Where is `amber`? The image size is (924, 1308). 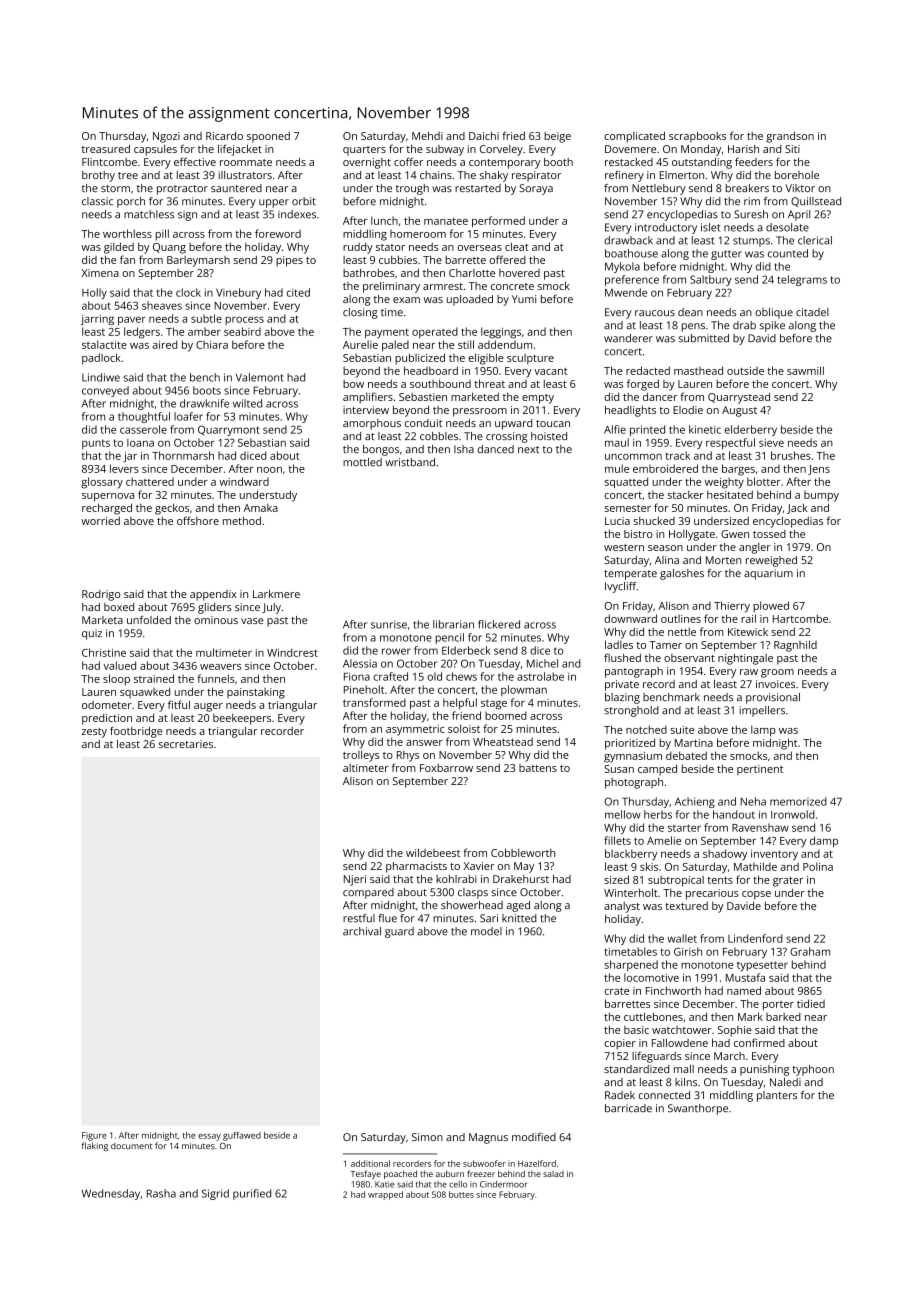
amber is located at coordinates (204, 331).
